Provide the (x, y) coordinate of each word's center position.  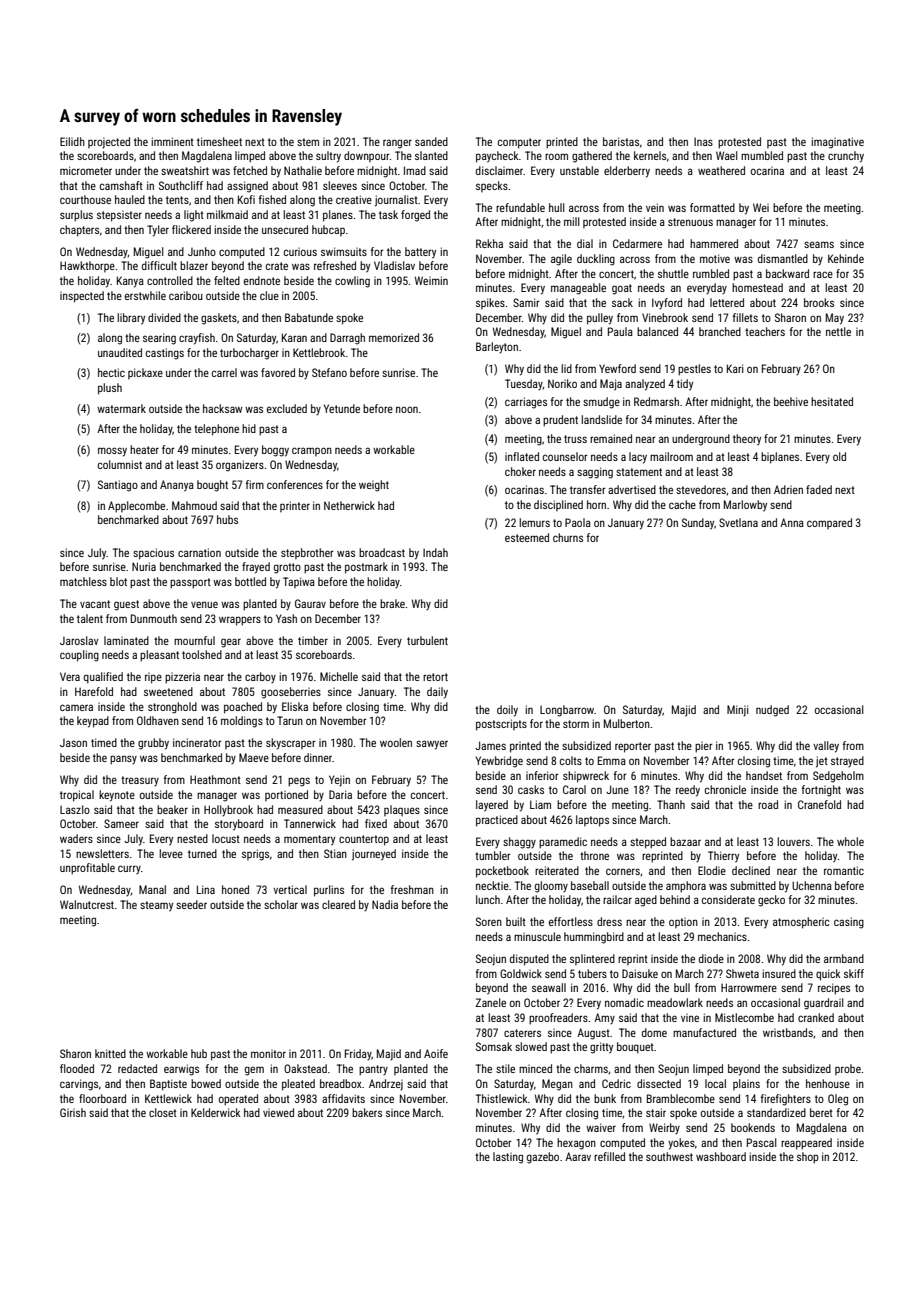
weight (374, 486)
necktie (492, 885)
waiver (601, 1127)
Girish (73, 1112)
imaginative (837, 143)
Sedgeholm (838, 777)
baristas (621, 141)
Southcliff (181, 185)
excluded (287, 408)
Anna (792, 522)
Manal (152, 889)
